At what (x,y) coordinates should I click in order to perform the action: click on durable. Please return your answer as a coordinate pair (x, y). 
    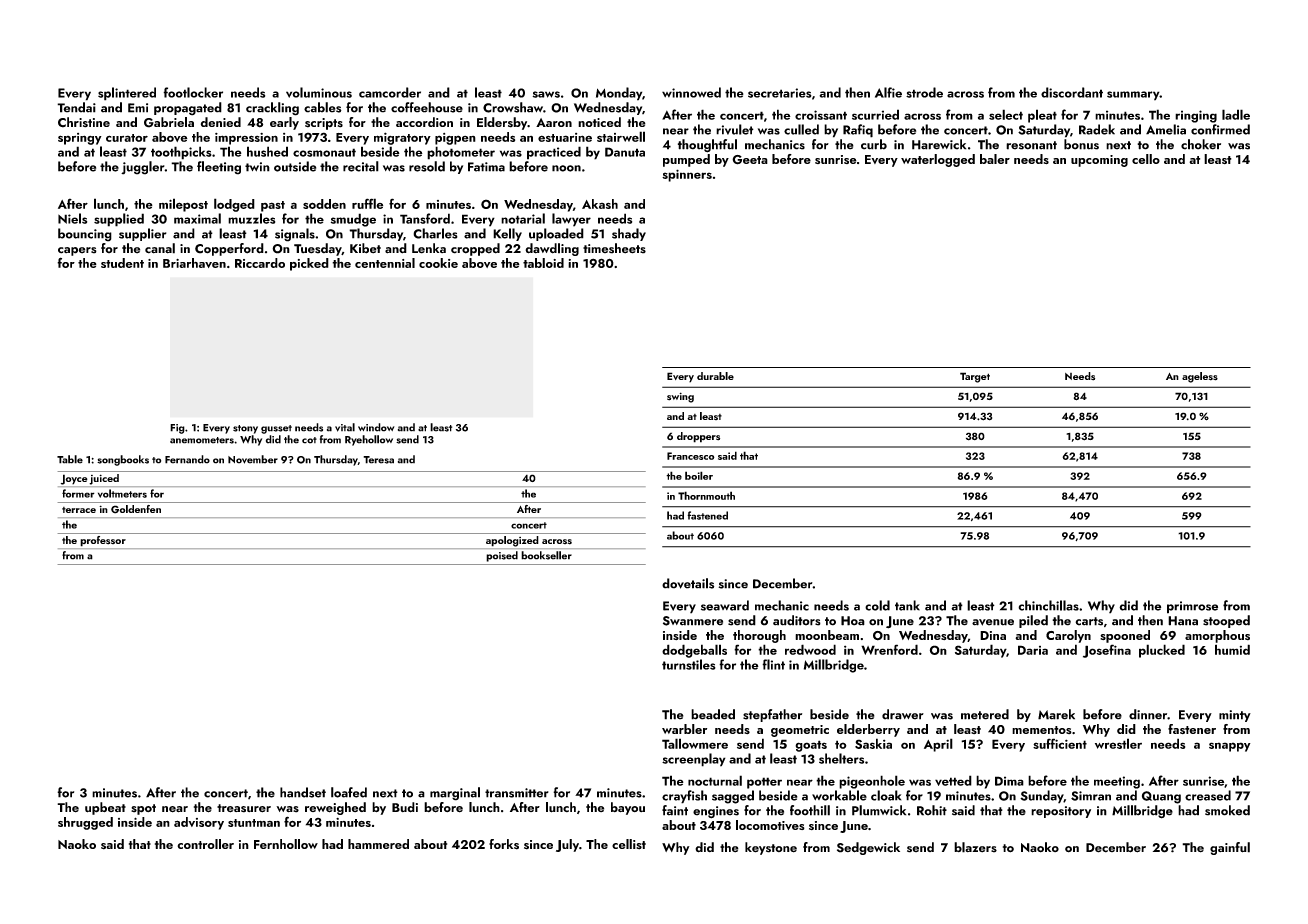
    Looking at the image, I should click on (715, 376).
